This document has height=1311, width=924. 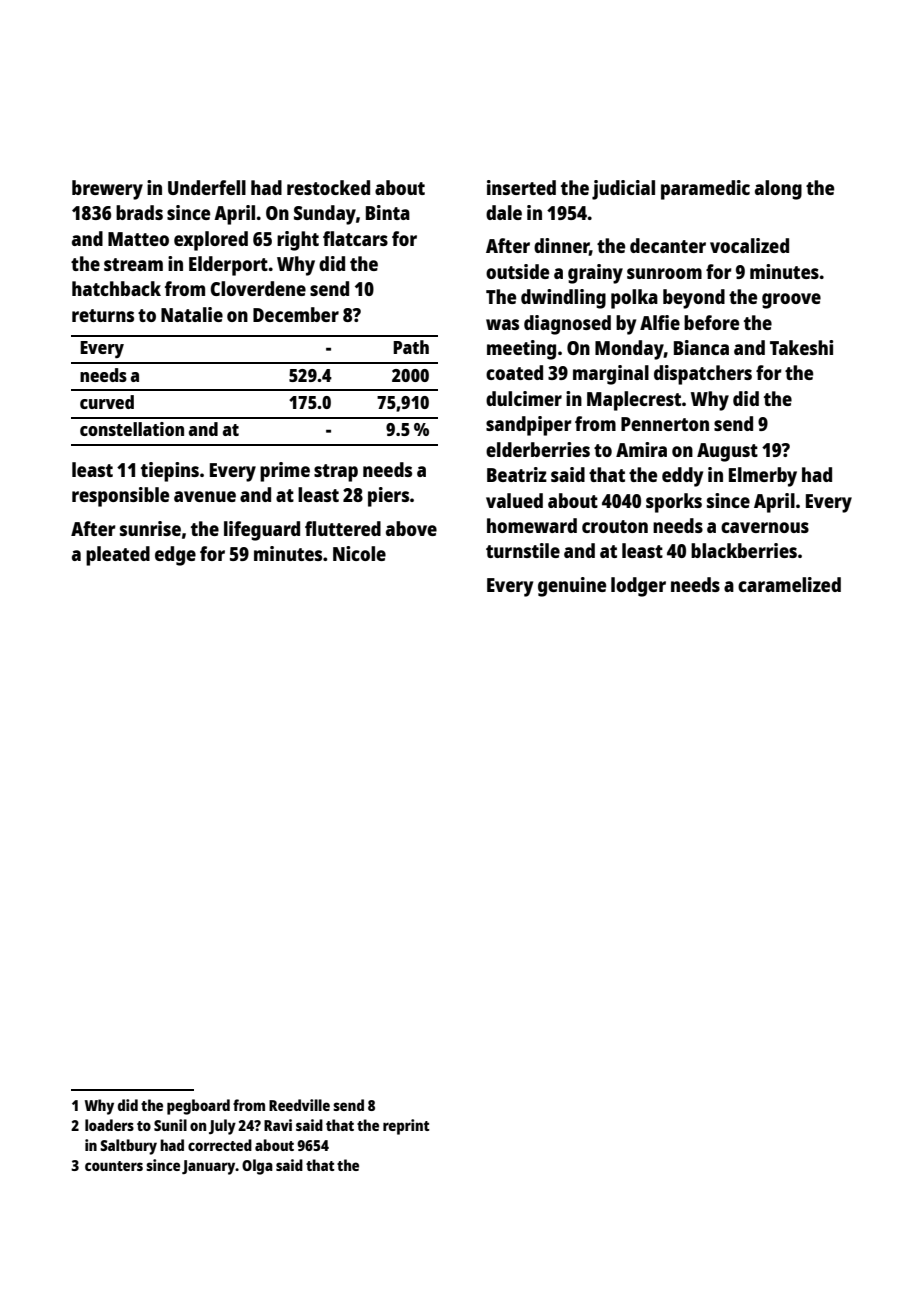 I want to click on paramedic, so click(x=705, y=190).
